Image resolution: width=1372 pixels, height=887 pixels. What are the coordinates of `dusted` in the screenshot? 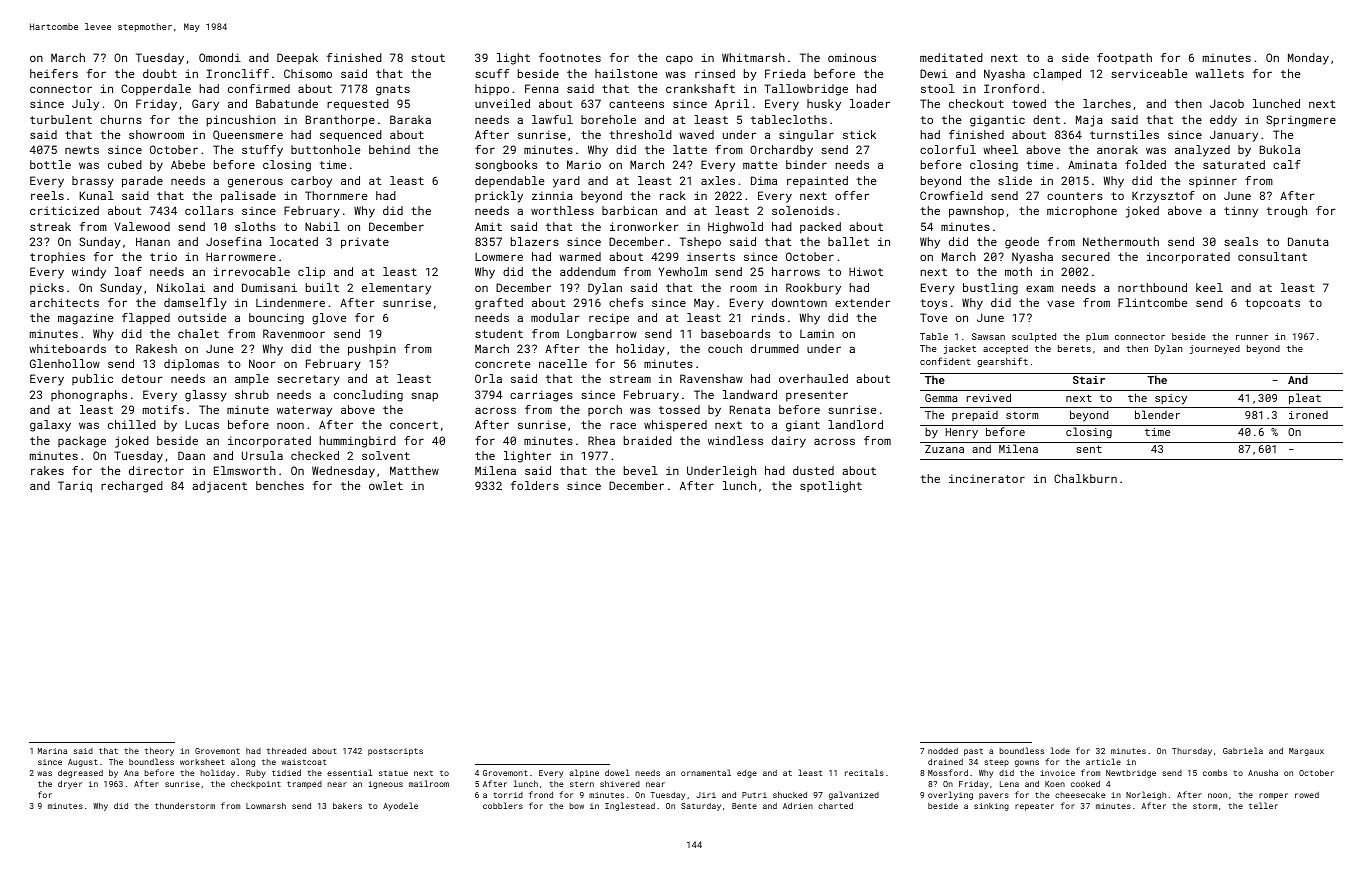 It's located at (813, 470).
